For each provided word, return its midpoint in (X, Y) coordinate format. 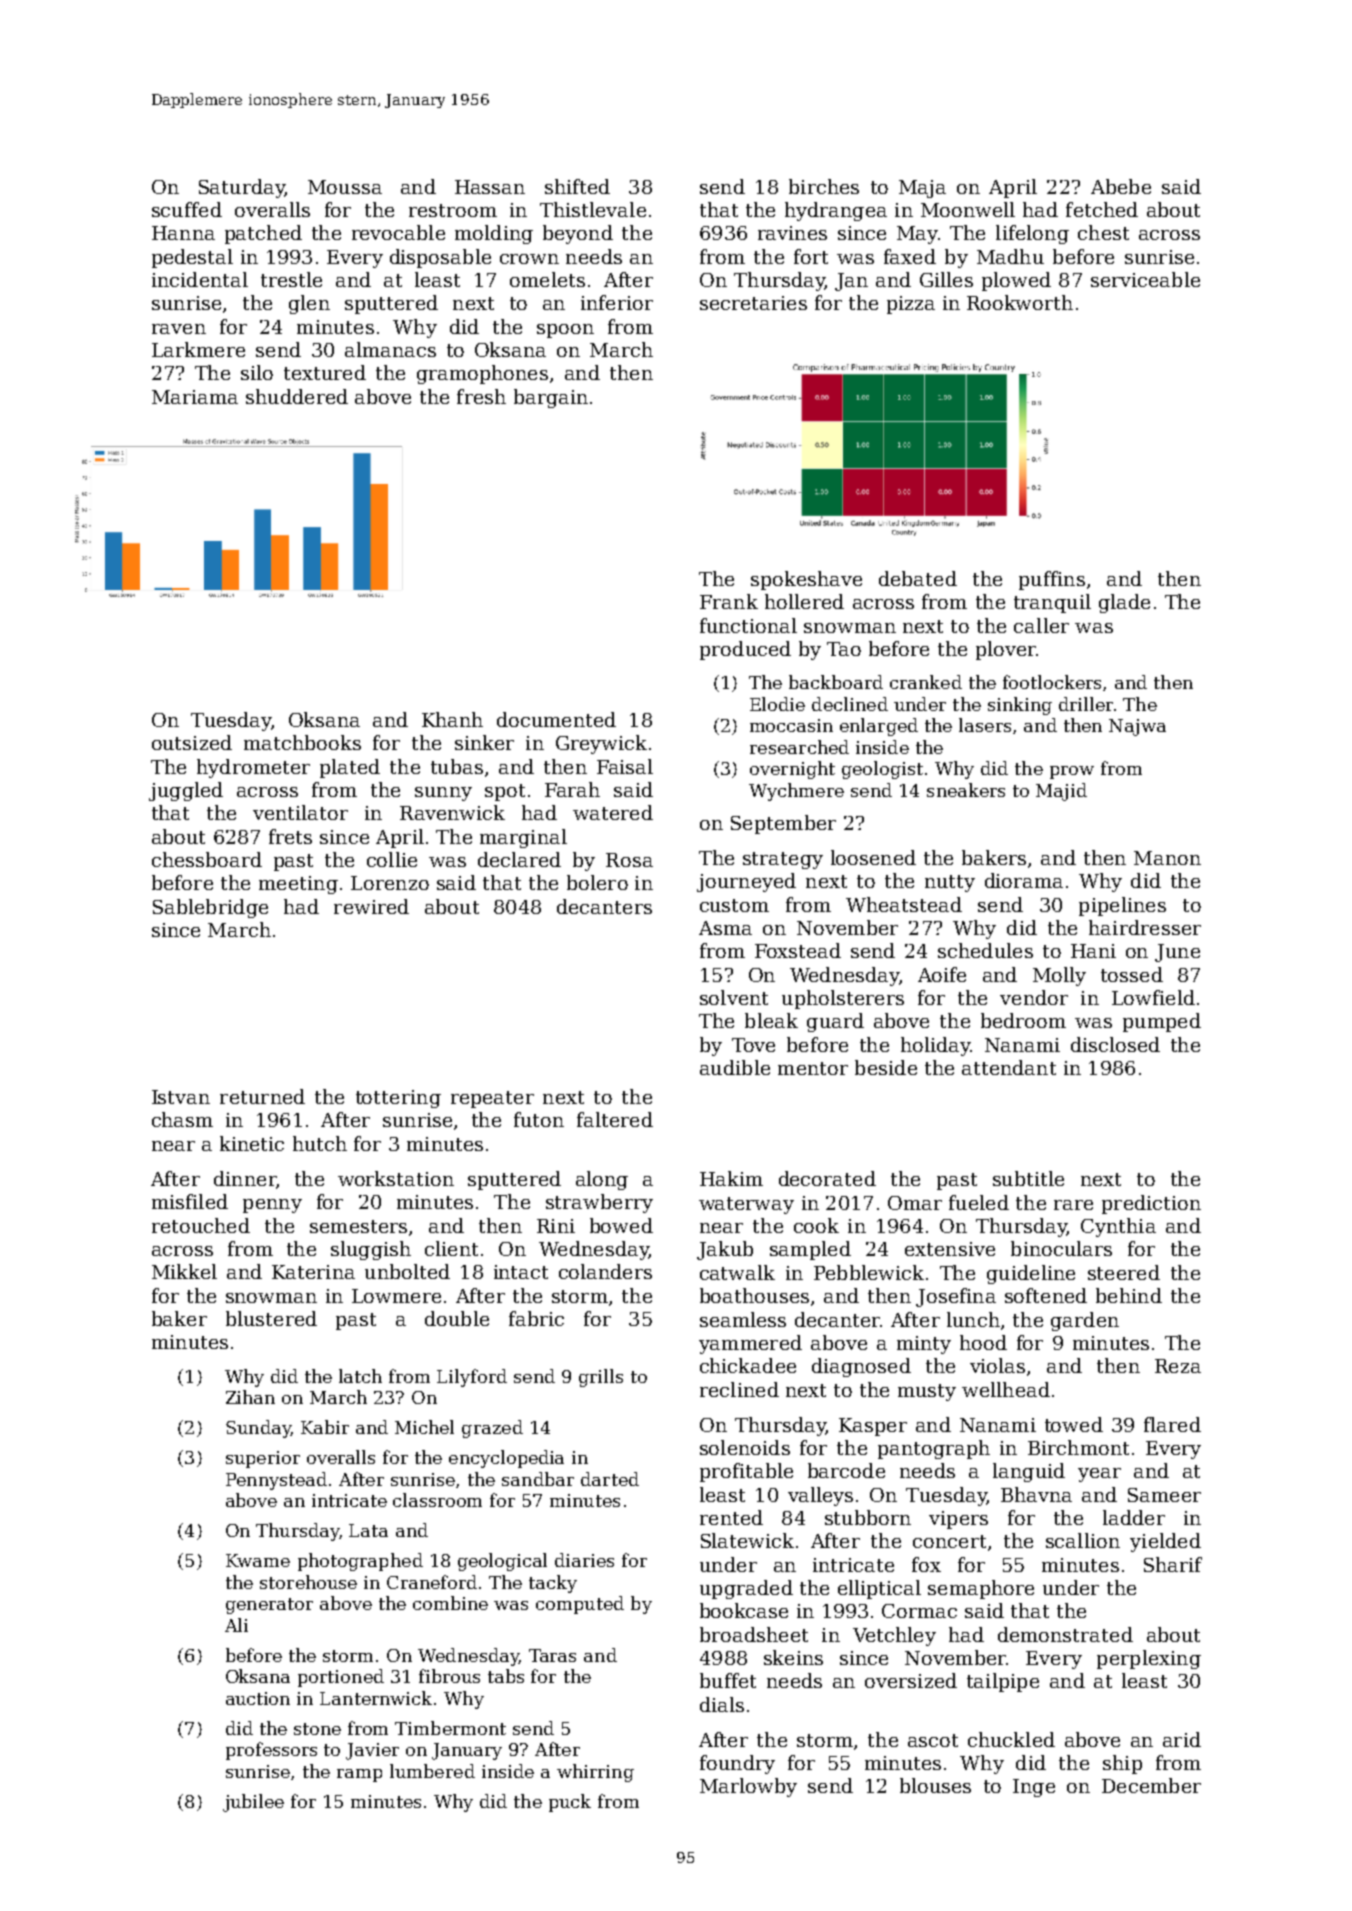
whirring (595, 1773)
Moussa (345, 187)
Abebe (1121, 186)
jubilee (253, 1803)
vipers (958, 1520)
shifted (577, 186)
